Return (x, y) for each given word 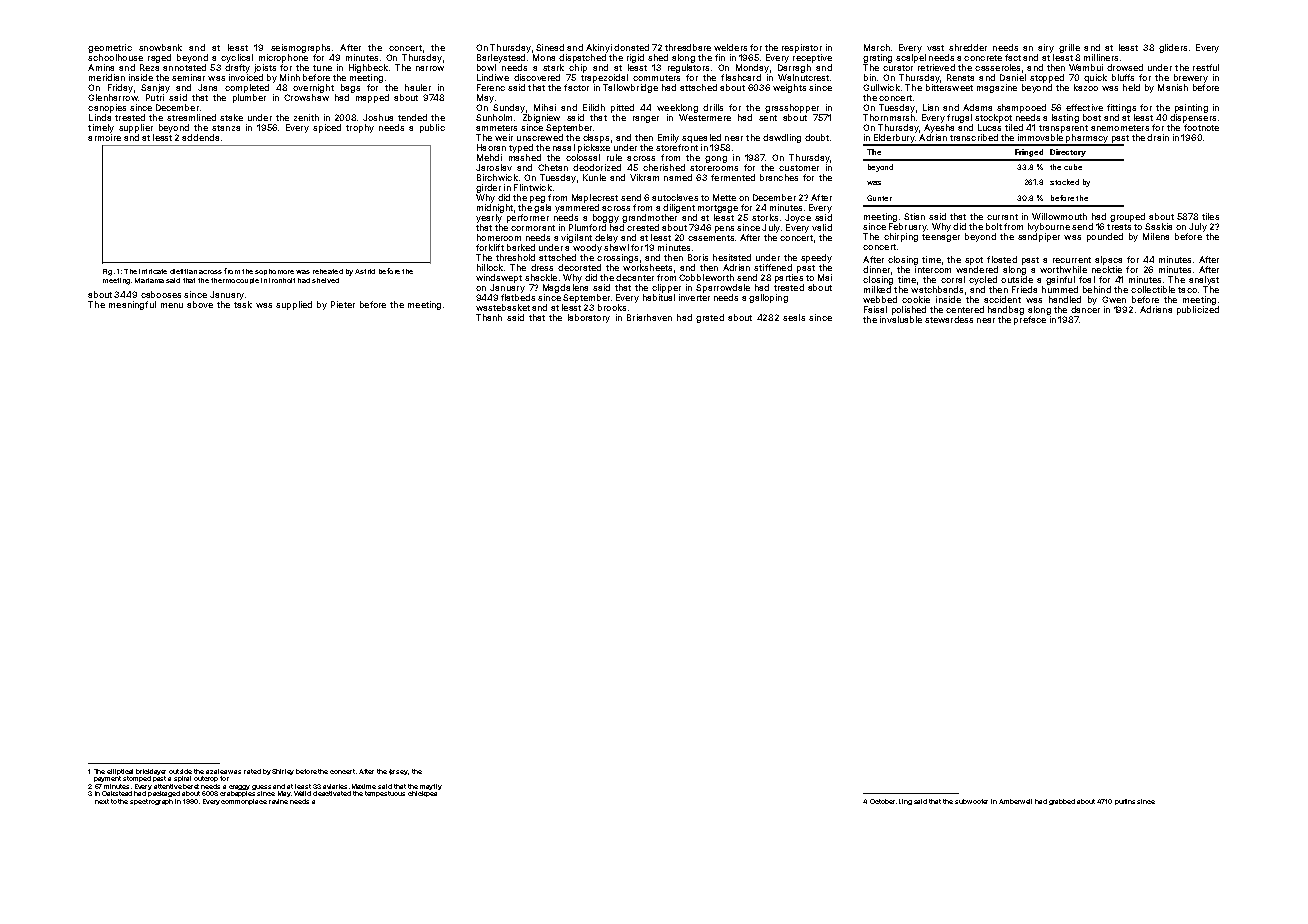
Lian (931, 107)
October (882, 801)
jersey (398, 772)
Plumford (587, 227)
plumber (249, 98)
